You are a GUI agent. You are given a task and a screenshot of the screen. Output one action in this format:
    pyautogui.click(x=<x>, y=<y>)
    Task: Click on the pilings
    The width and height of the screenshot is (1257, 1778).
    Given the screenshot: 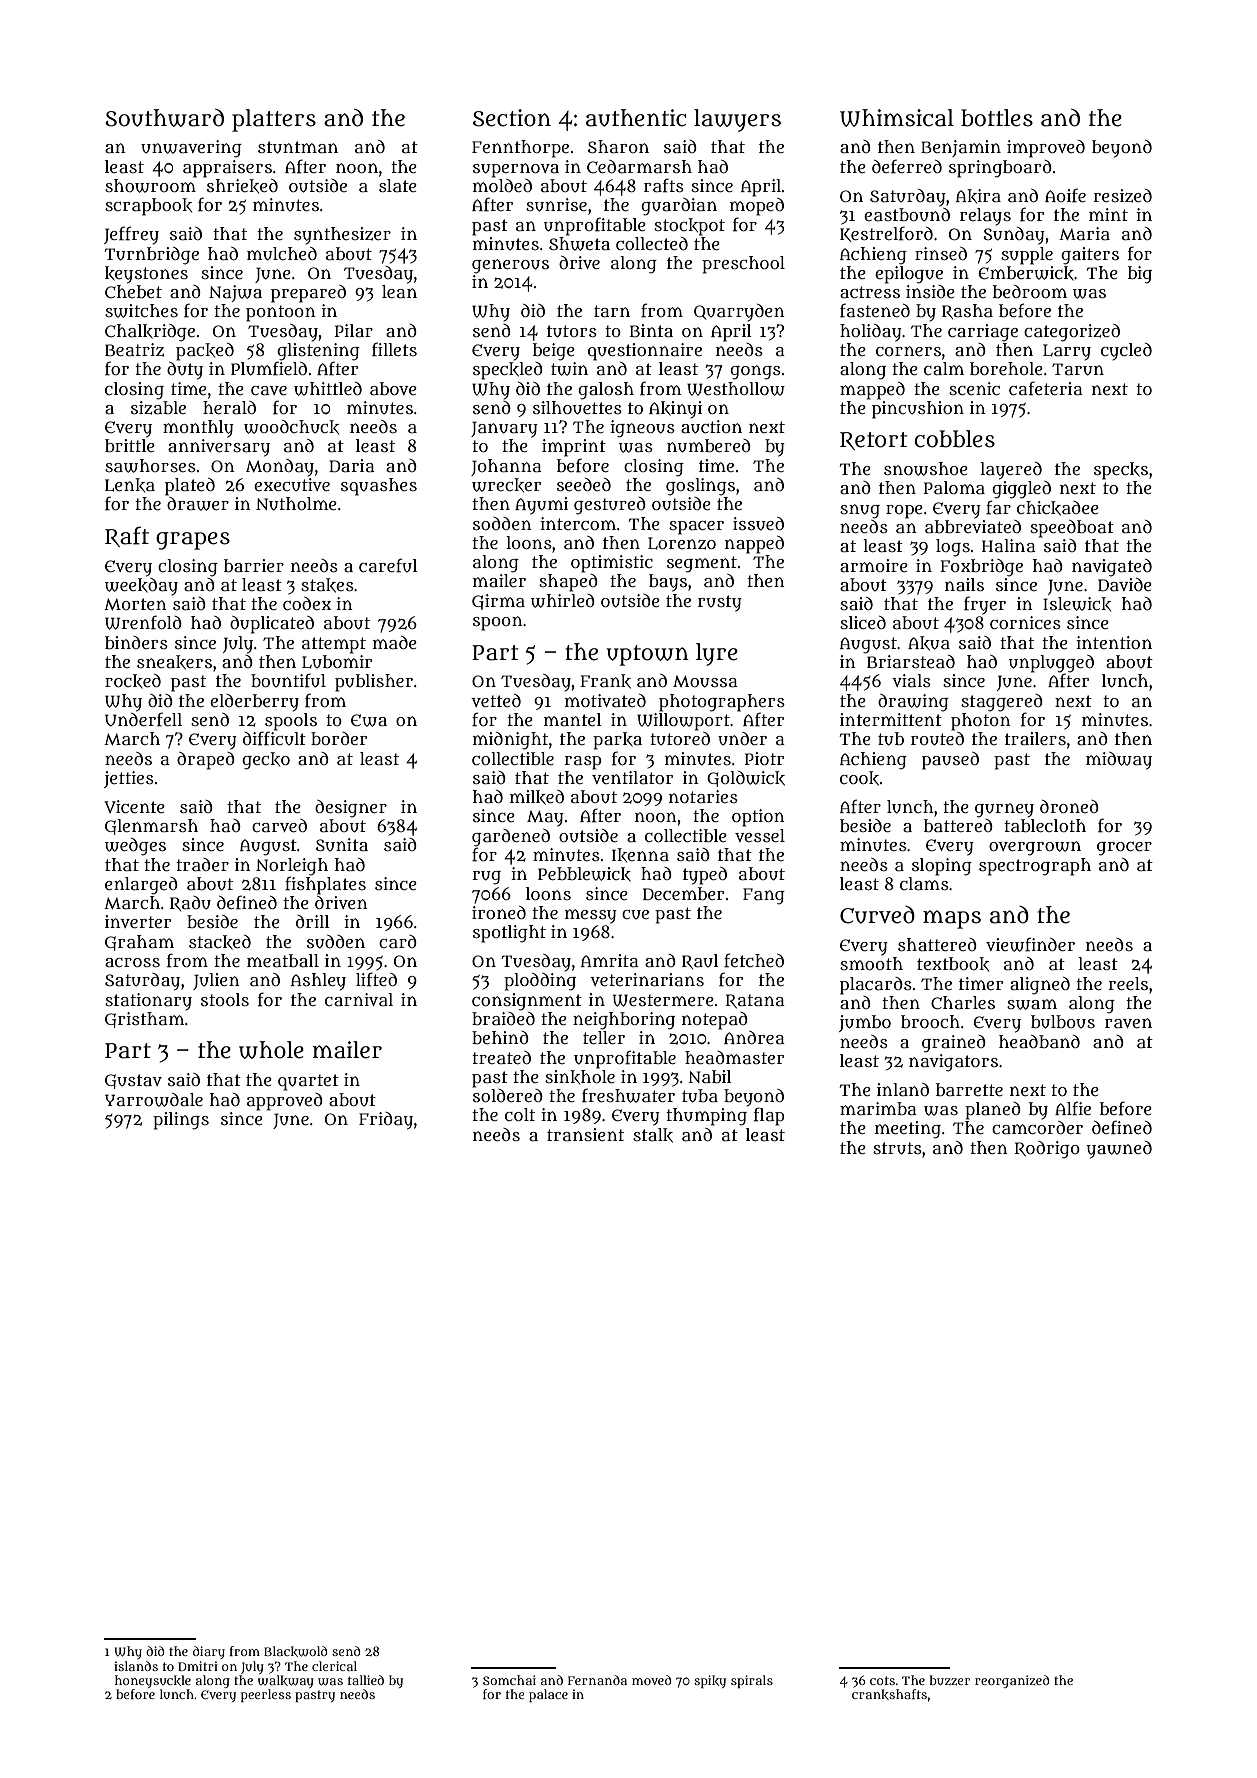 What is the action you would take?
    pyautogui.click(x=181, y=1121)
